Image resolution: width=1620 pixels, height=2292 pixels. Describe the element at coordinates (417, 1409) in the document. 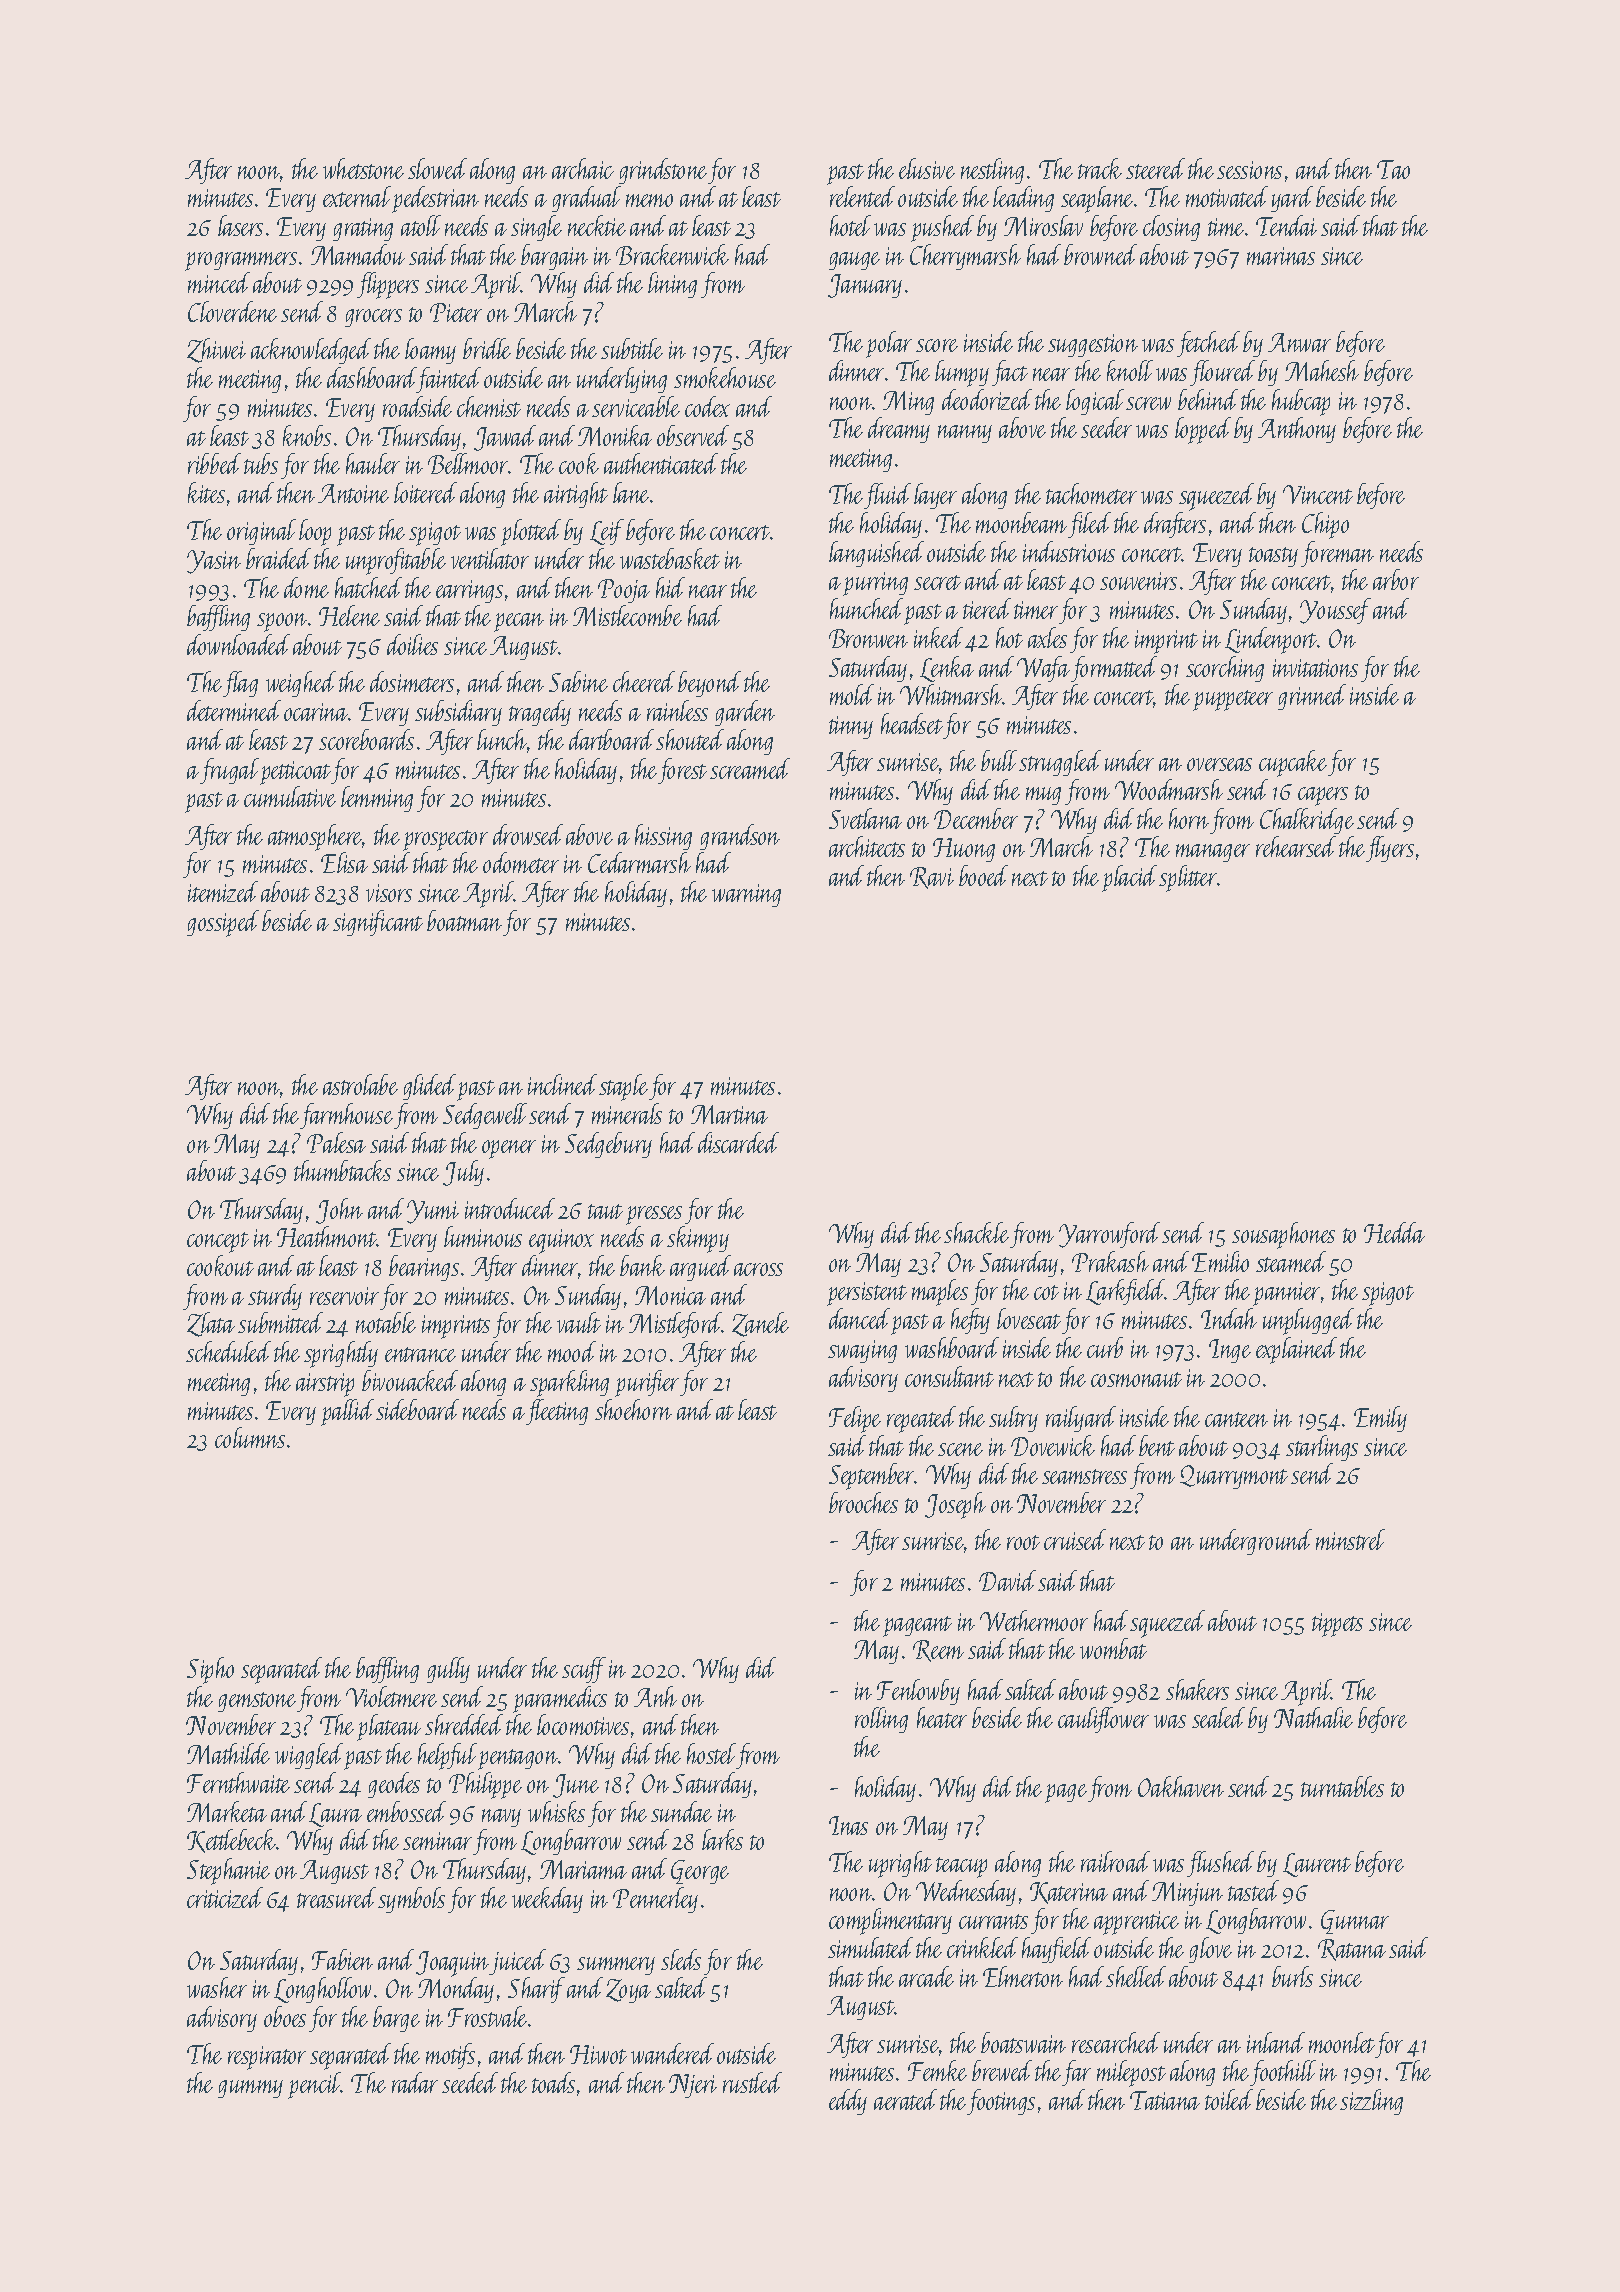

I see `sideboard` at that location.
